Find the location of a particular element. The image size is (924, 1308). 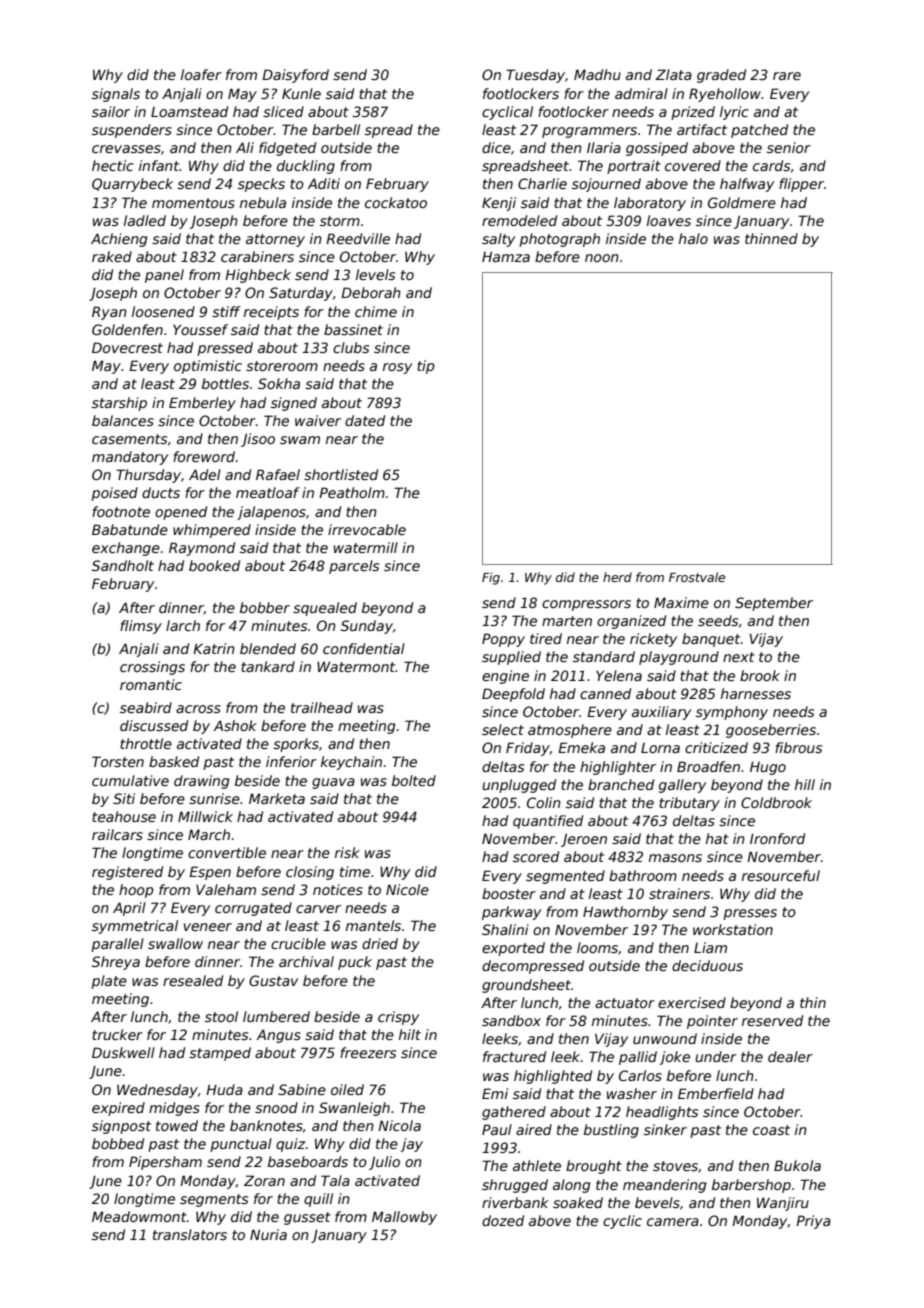

bassinet is located at coordinates (353, 329).
